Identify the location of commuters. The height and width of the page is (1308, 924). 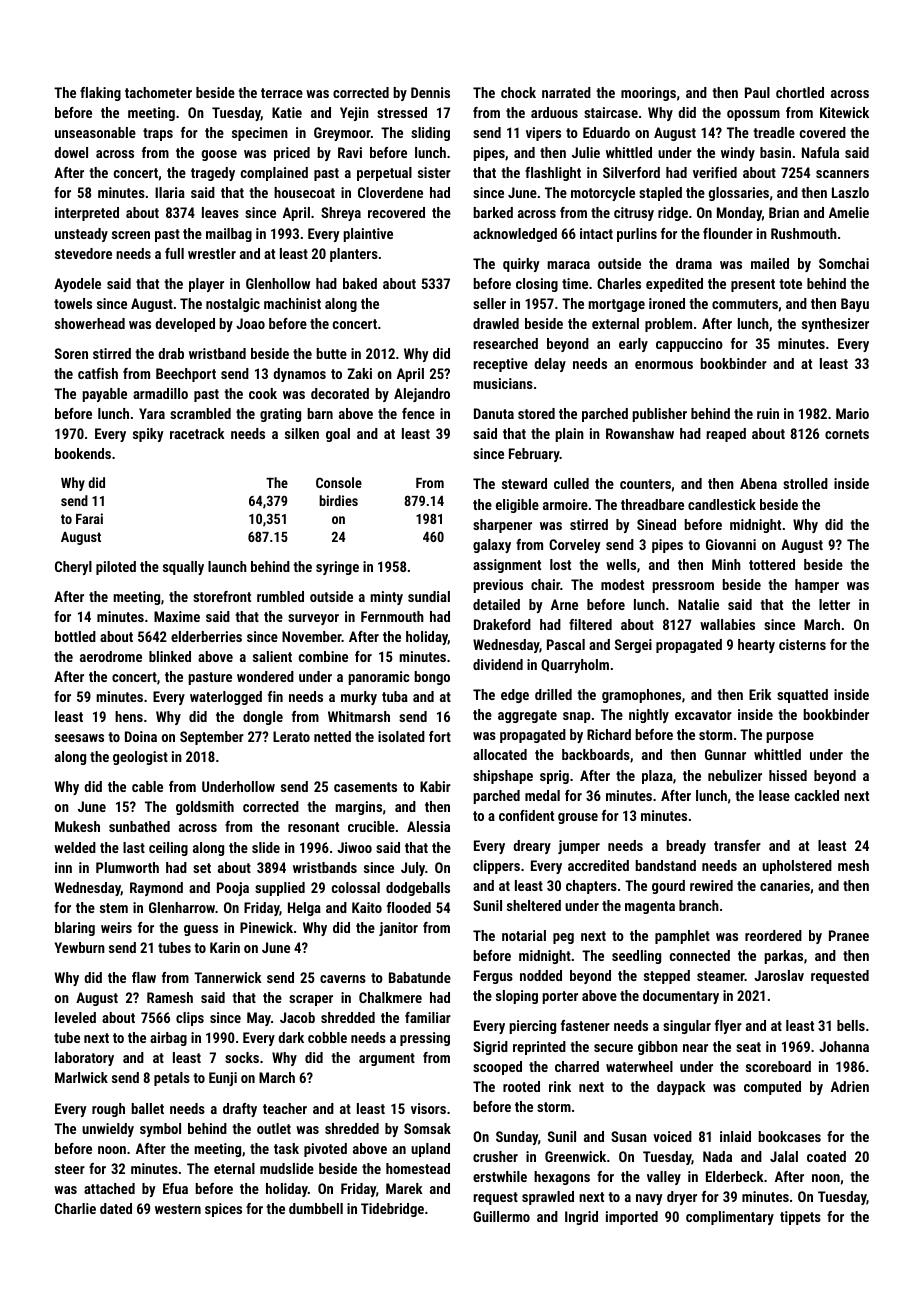
(745, 304).
